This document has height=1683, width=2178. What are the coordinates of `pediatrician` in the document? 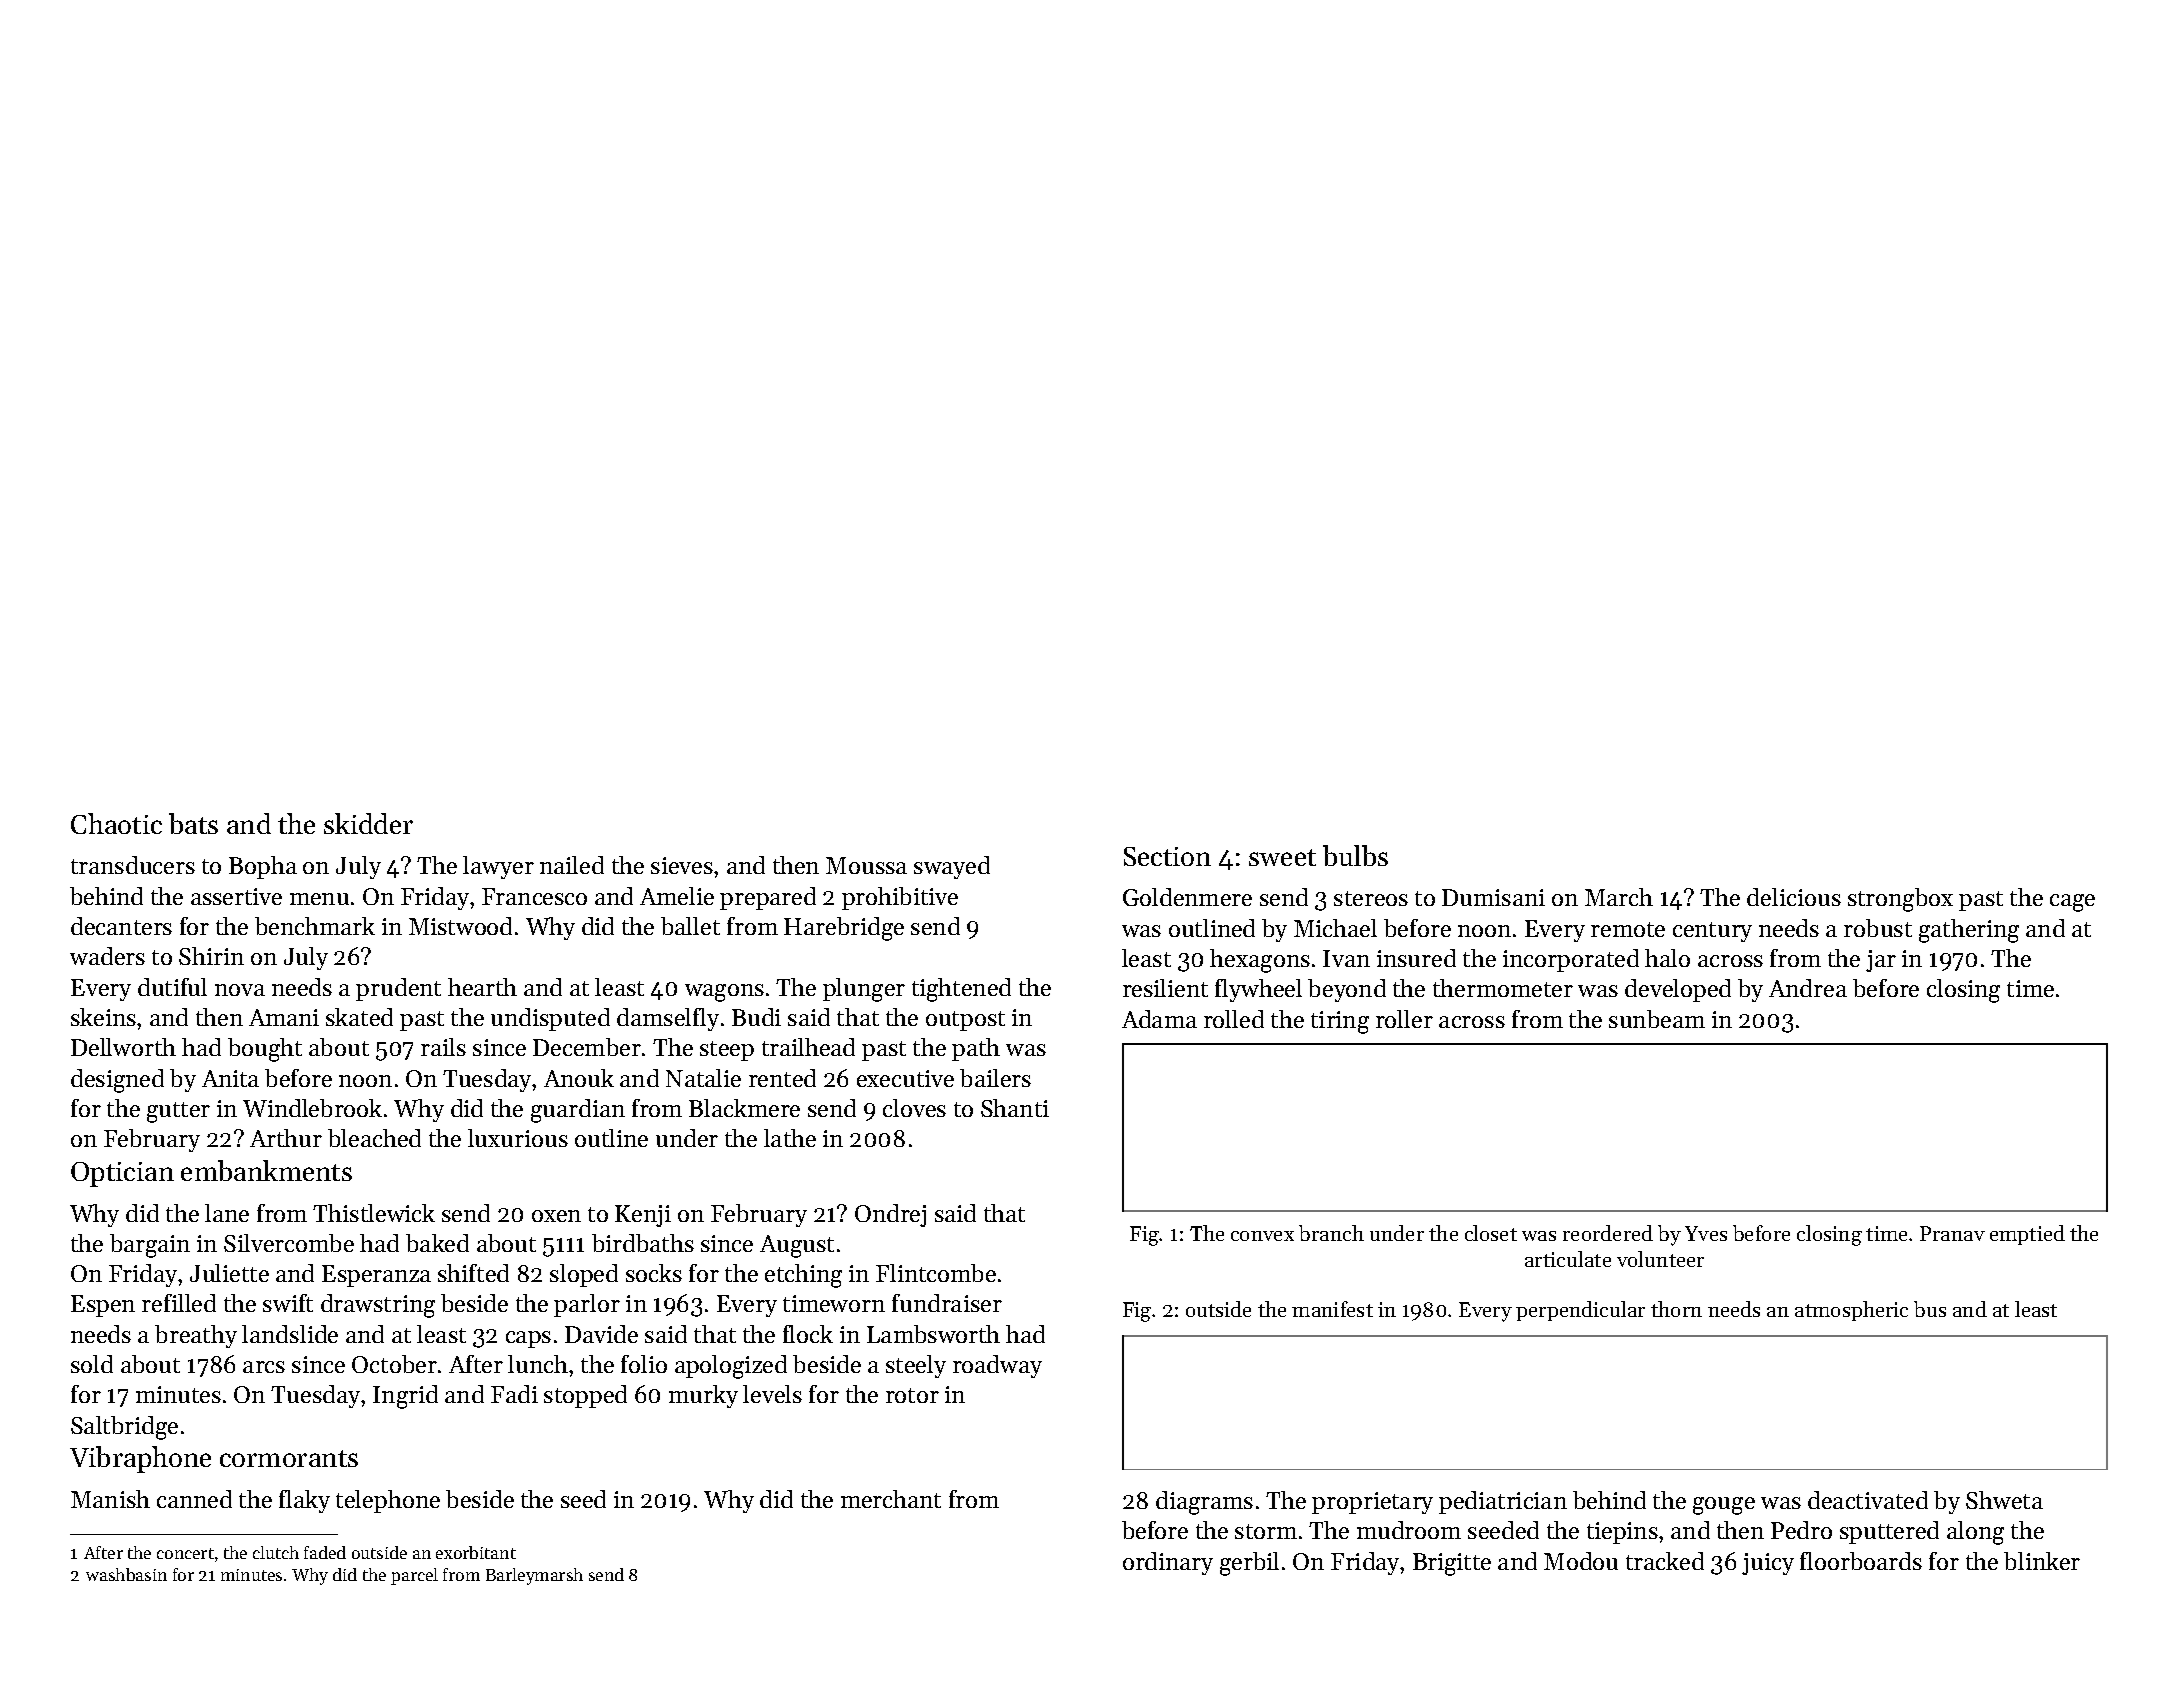 It's located at (1503, 1502).
